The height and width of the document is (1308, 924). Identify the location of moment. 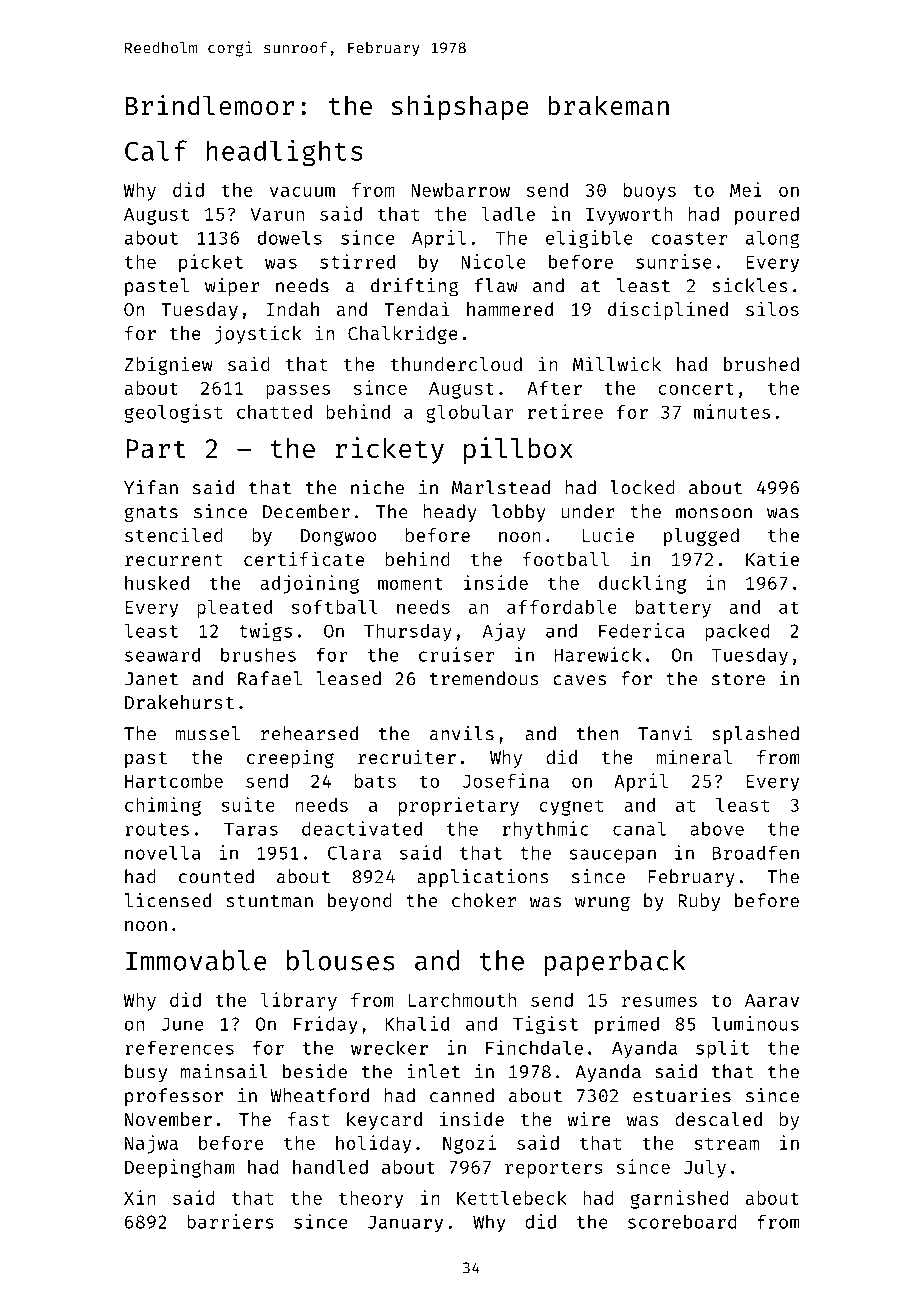
(410, 583).
